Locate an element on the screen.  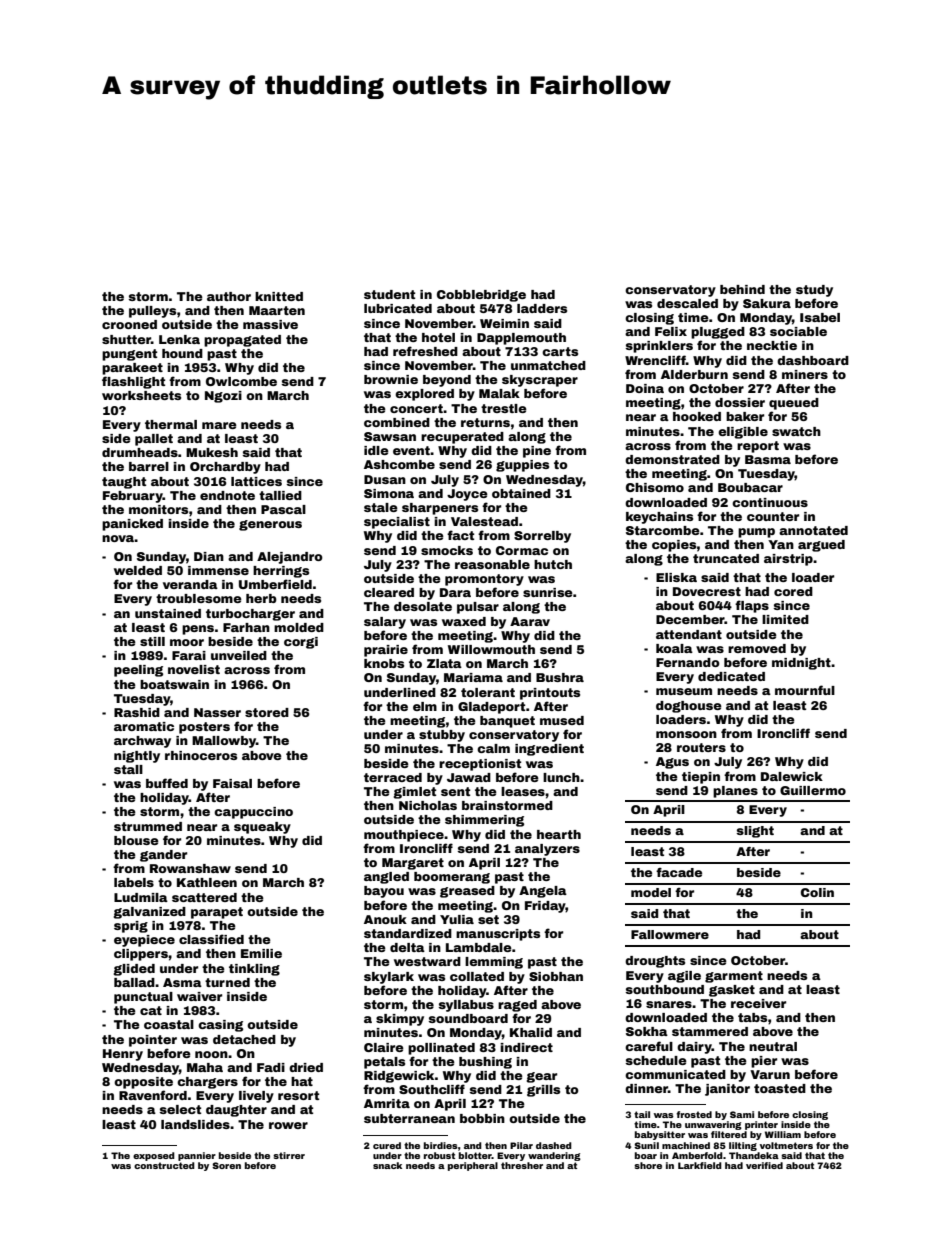
pulleys is located at coordinates (152, 312).
